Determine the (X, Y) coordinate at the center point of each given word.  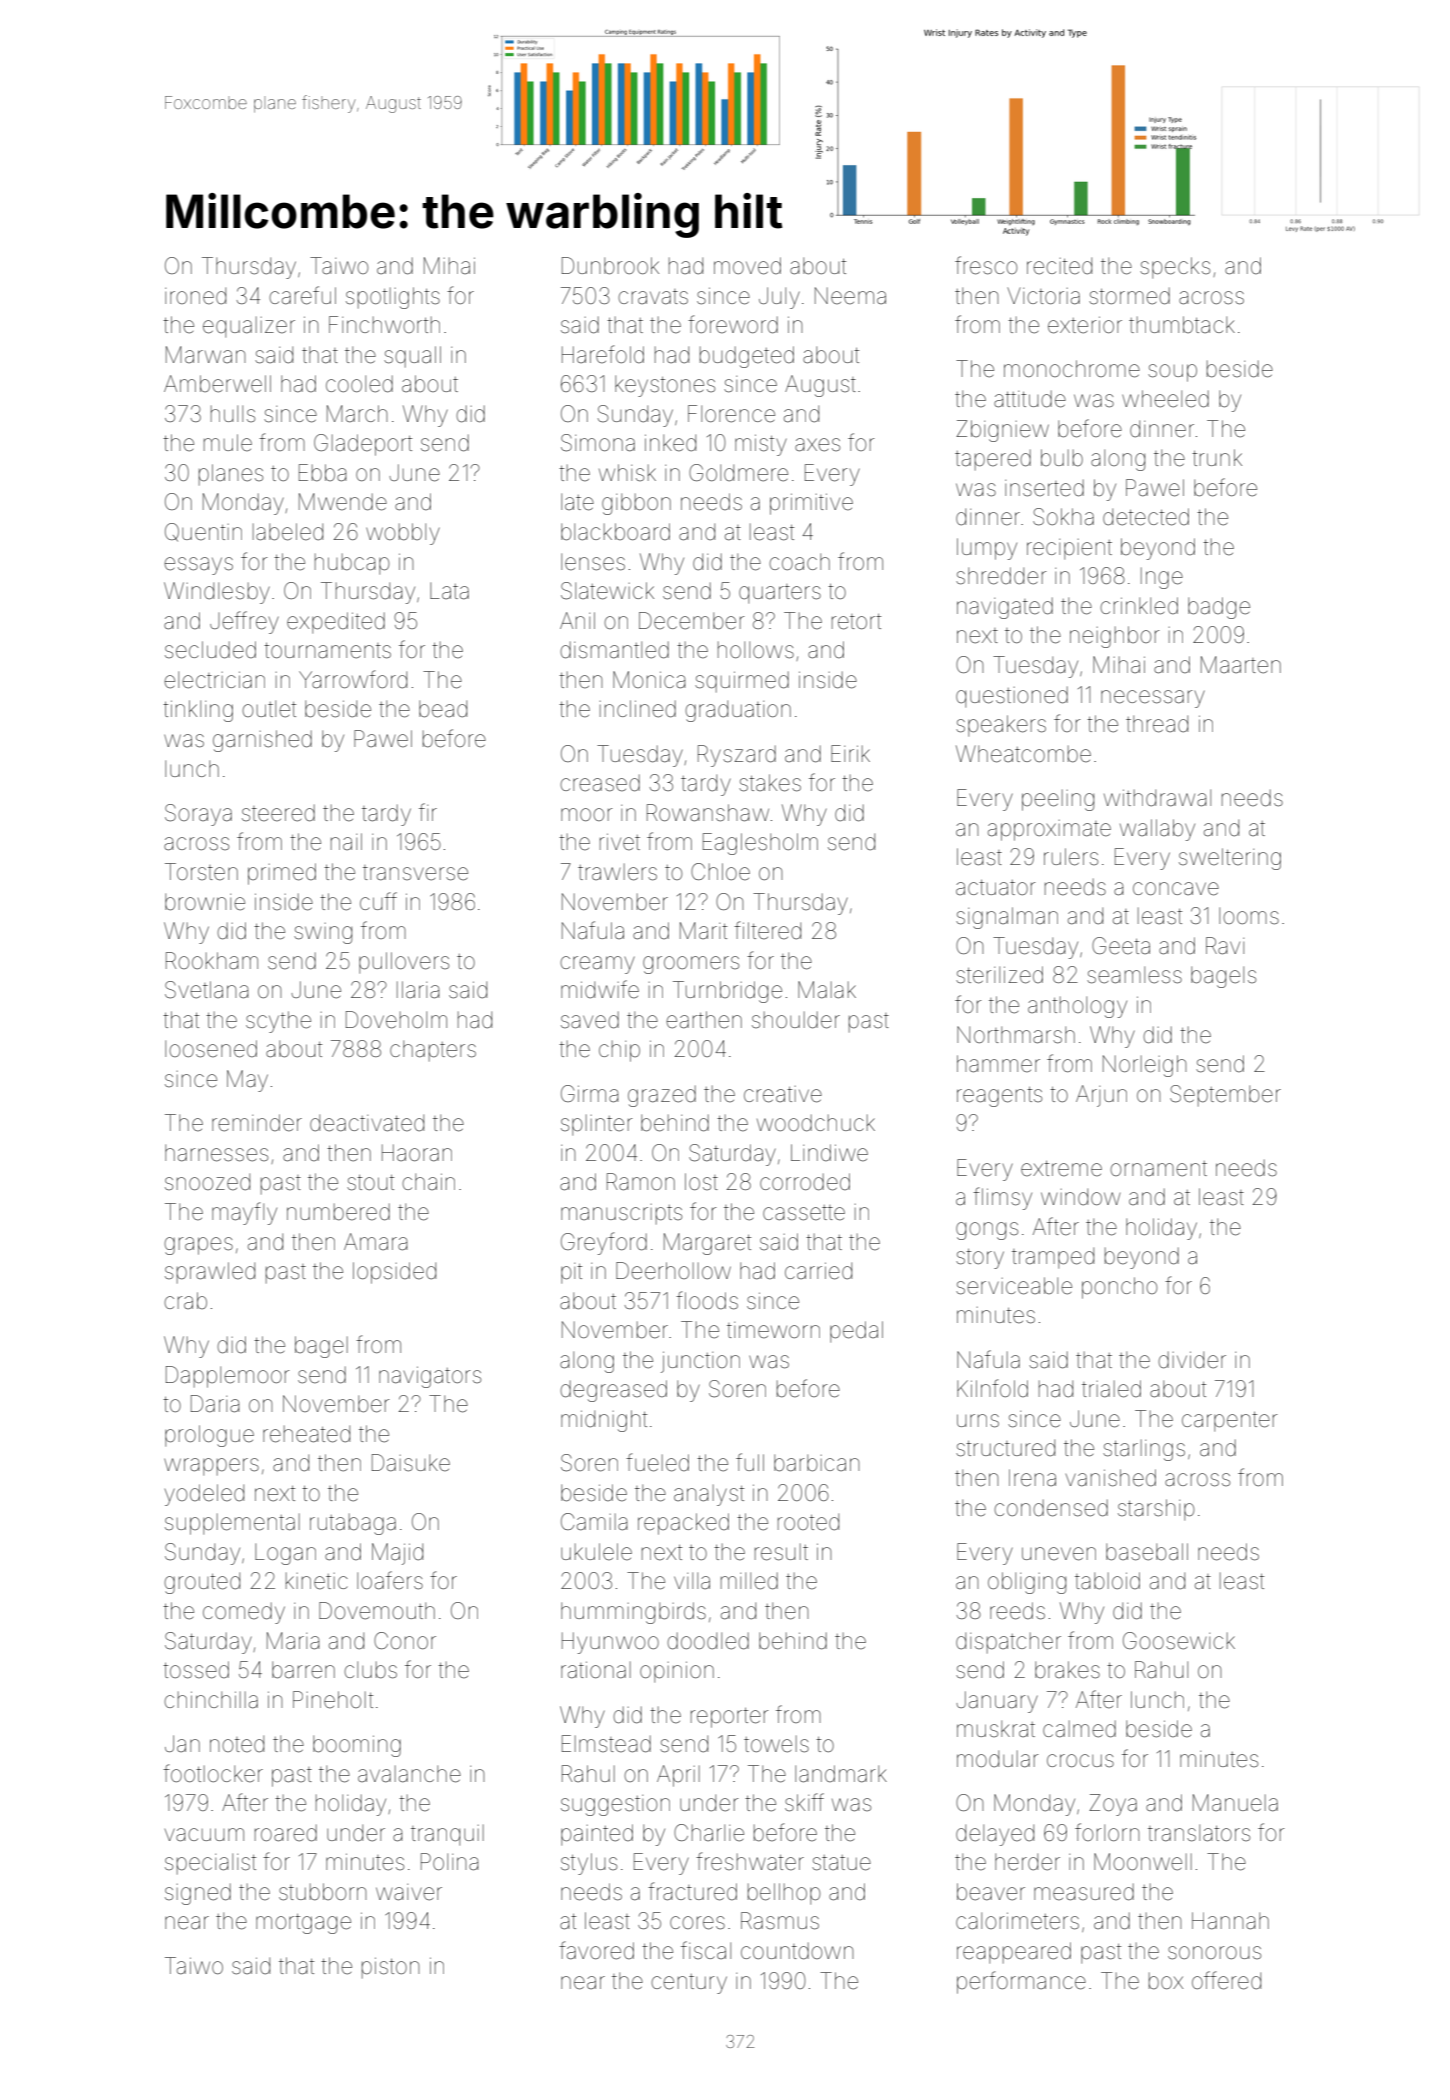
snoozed (207, 1182)
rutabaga (353, 1524)
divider (1192, 1360)
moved (747, 266)
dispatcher (1008, 1642)
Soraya (198, 815)
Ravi (1225, 946)
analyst (709, 1495)
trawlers (617, 872)
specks (1175, 268)
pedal (856, 1332)
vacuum (204, 1835)
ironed (195, 296)
